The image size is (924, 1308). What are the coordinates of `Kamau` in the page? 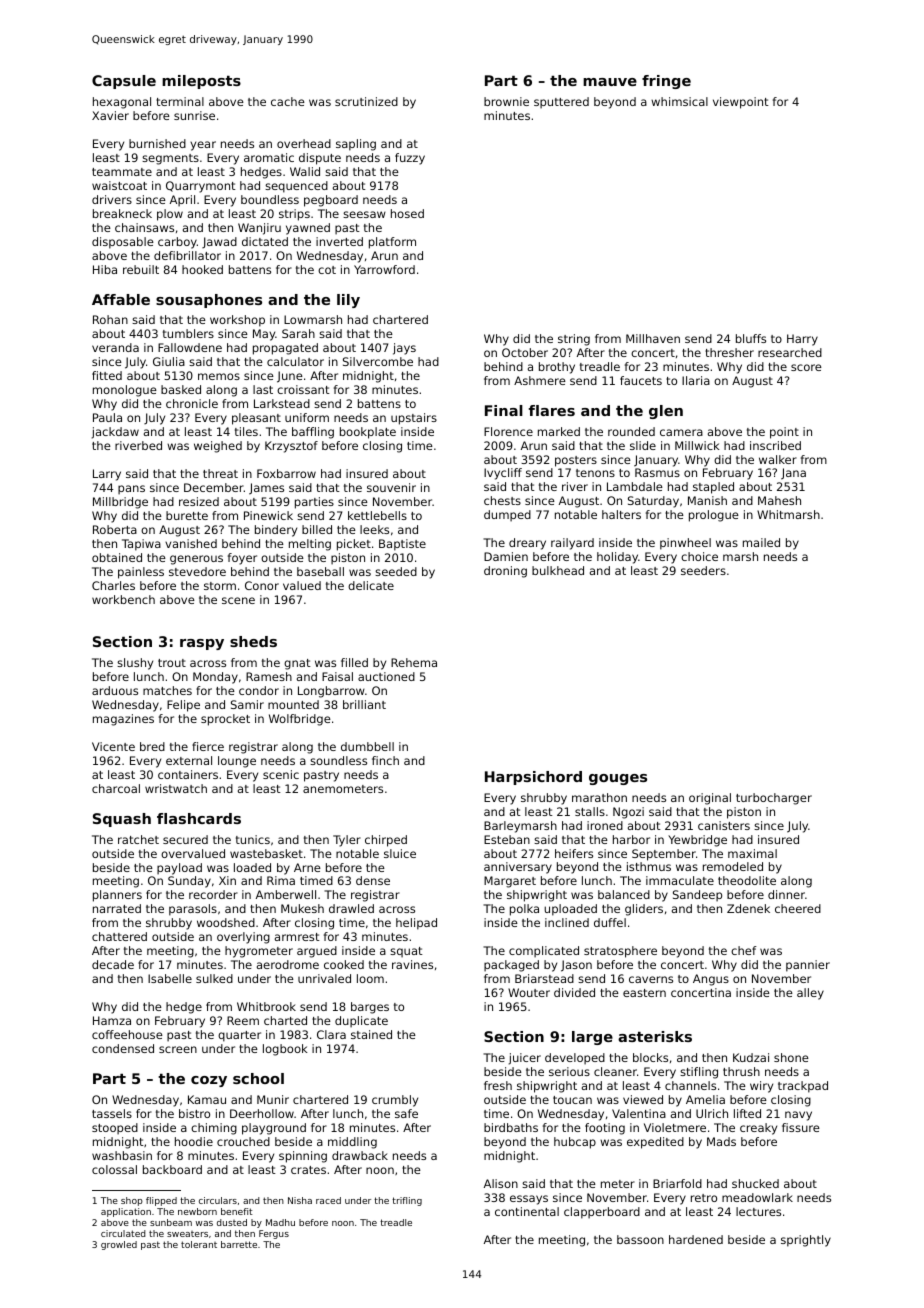 It's located at (207, 1099).
